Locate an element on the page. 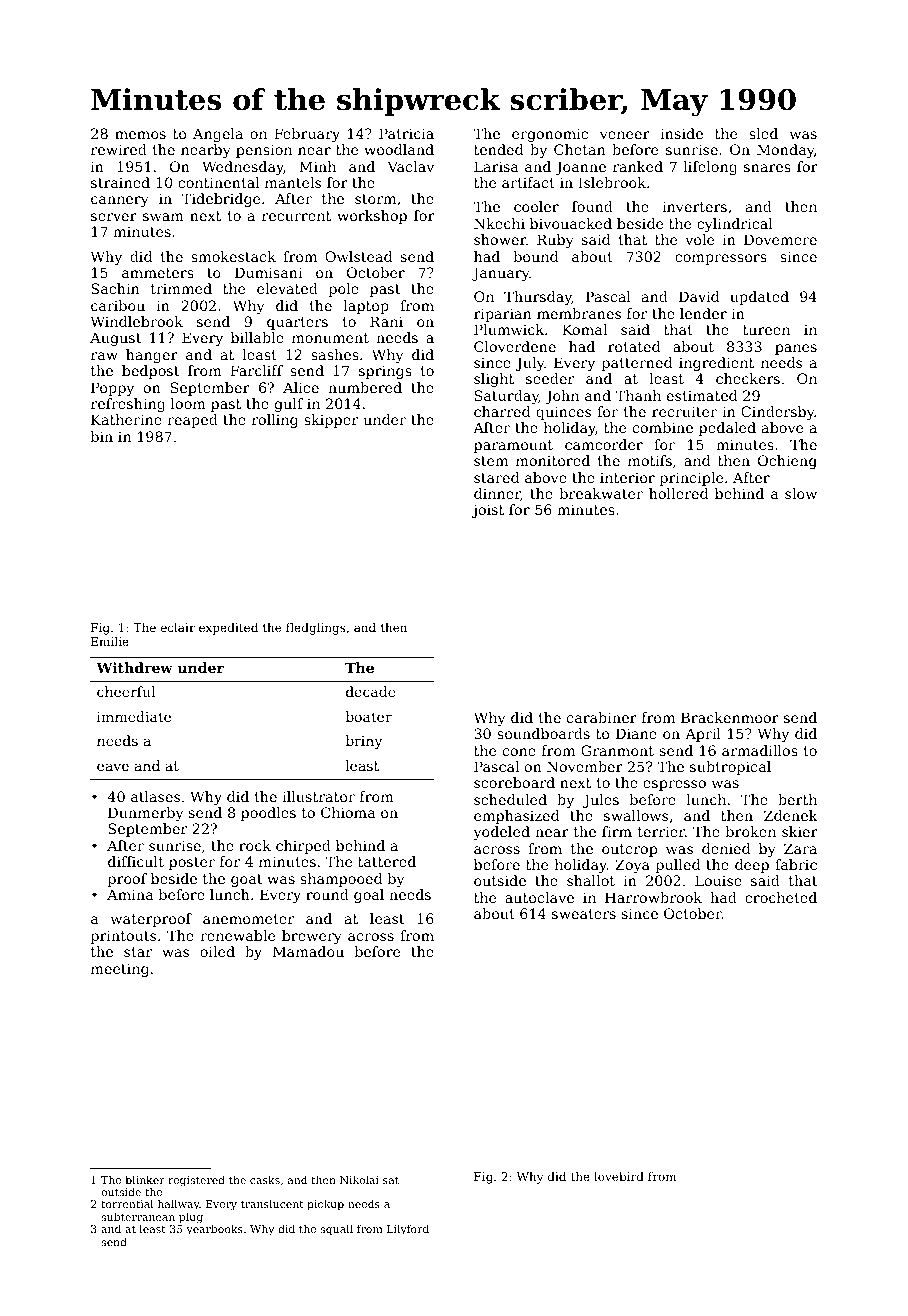  blinker is located at coordinates (145, 1179).
